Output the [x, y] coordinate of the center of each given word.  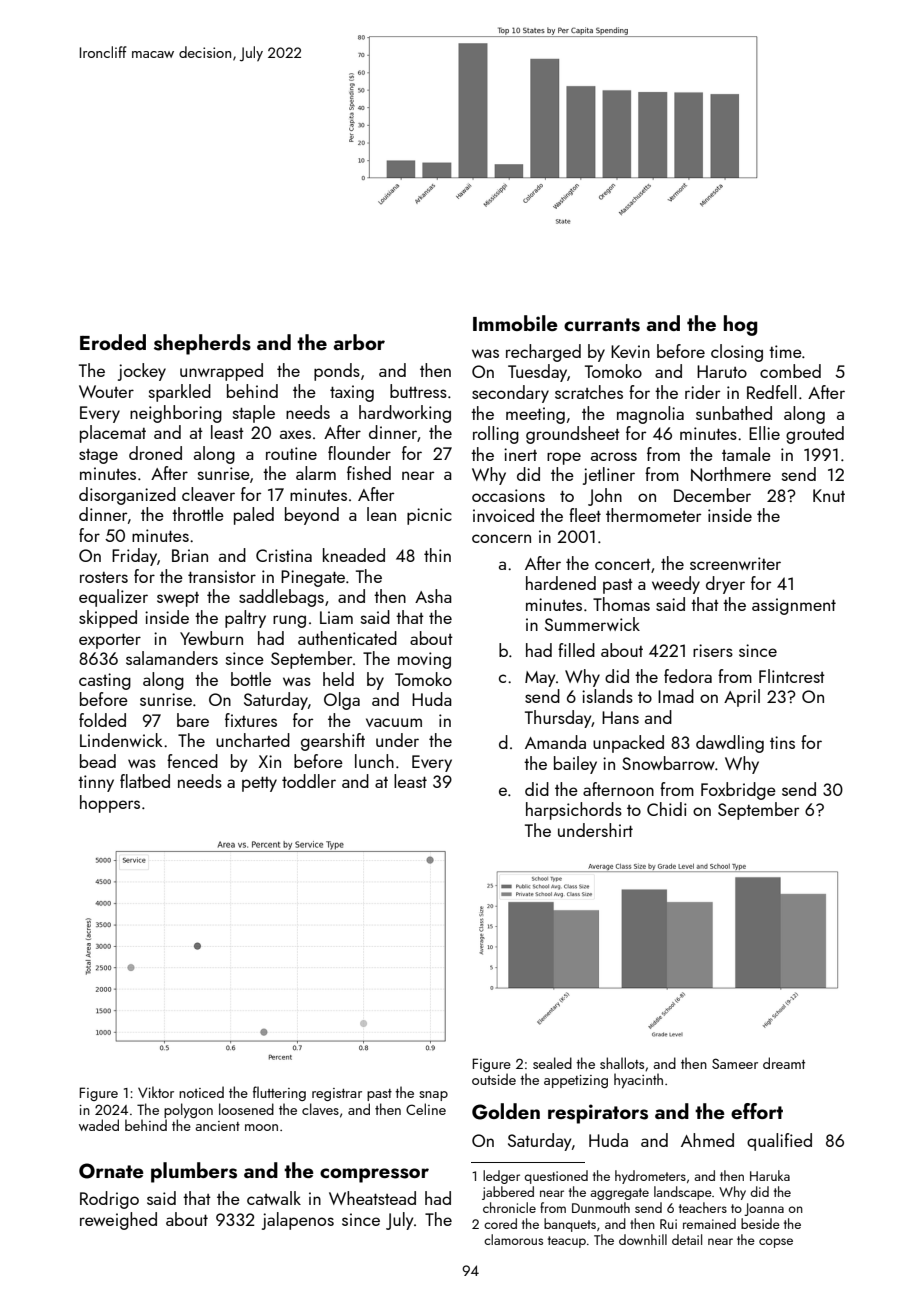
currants [602, 325]
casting [105, 681]
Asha [433, 596]
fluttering [279, 1093]
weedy [676, 585]
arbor [359, 342]
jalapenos [298, 1221]
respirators [598, 1114]
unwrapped [221, 372]
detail [687, 1239]
